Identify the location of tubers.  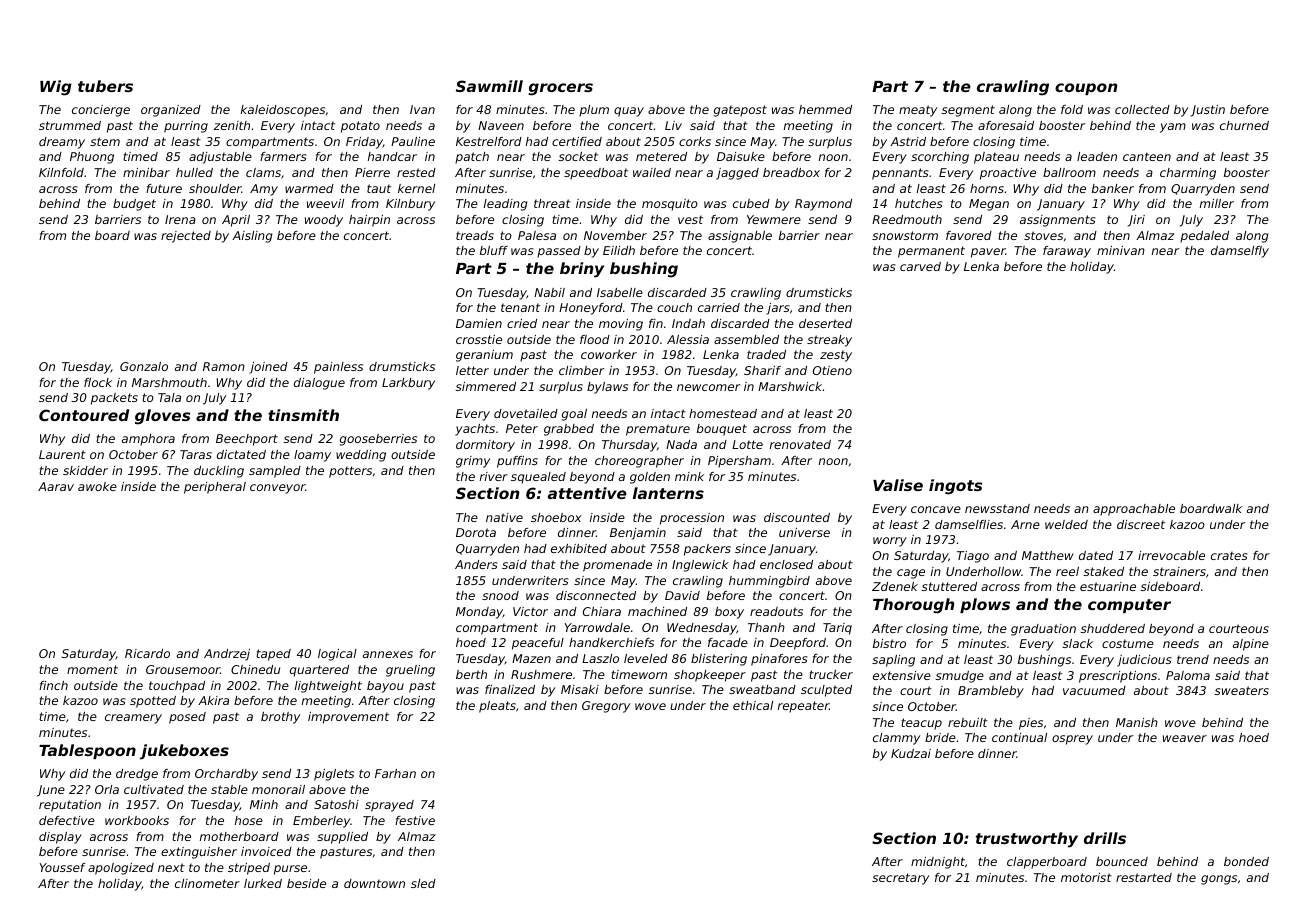
(105, 86).
